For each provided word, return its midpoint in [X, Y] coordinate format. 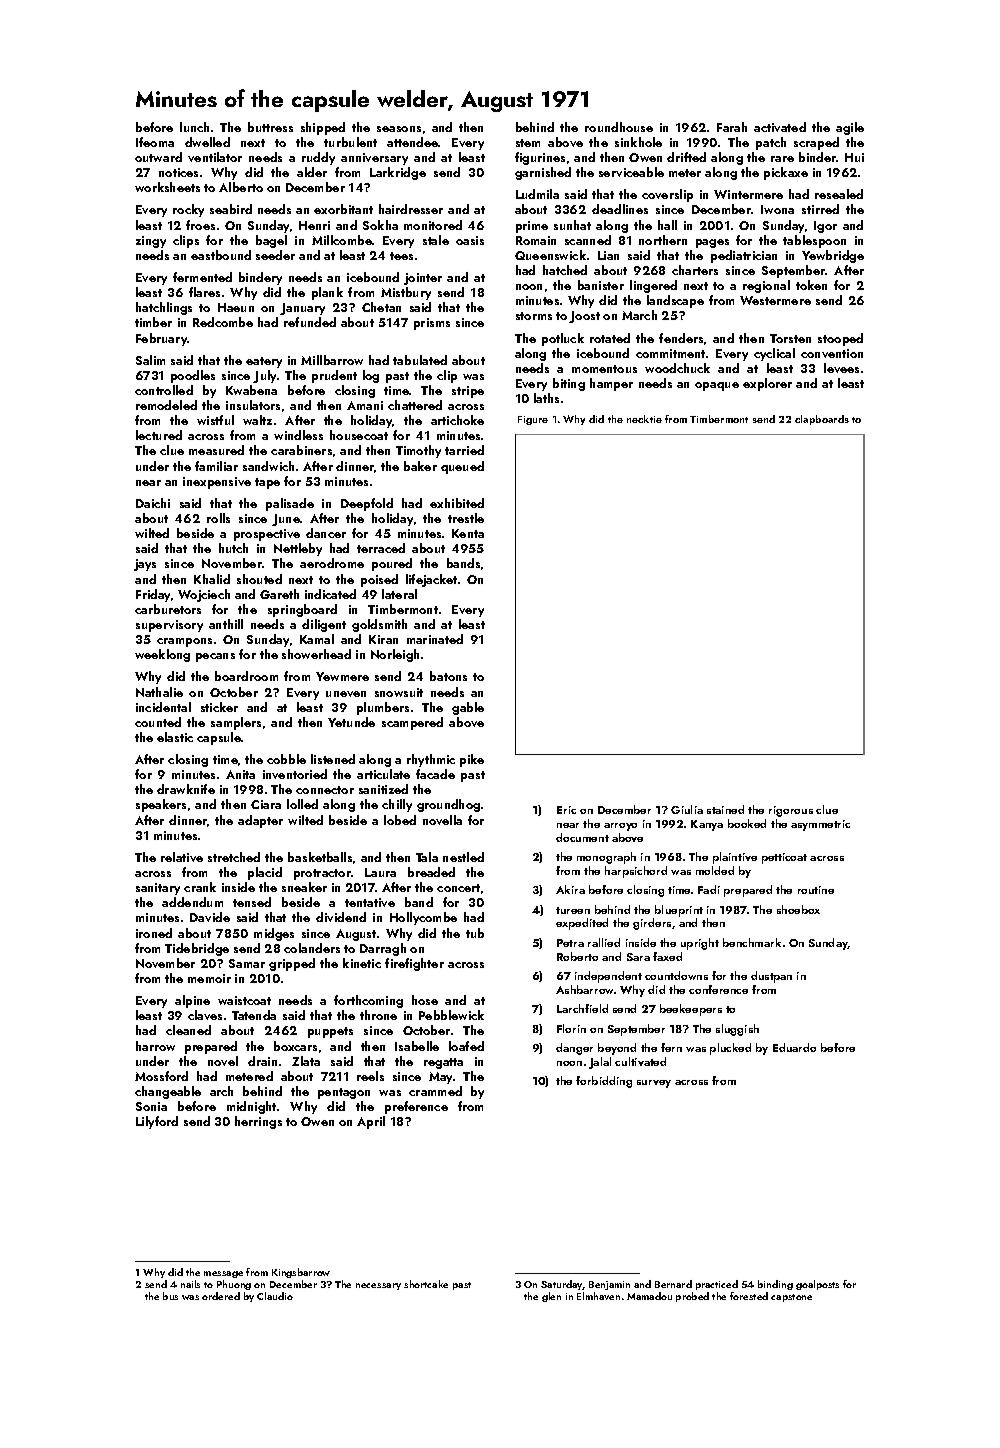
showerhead [316, 654]
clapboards [822, 420]
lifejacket [431, 580]
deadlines [620, 209]
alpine [192, 1001]
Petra [570, 943]
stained [725, 809]
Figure [533, 420]
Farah [732, 127]
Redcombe [223, 322]
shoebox [798, 909]
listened [333, 759]
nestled [463, 857]
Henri [314, 225]
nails [190, 1284]
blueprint [679, 911]
